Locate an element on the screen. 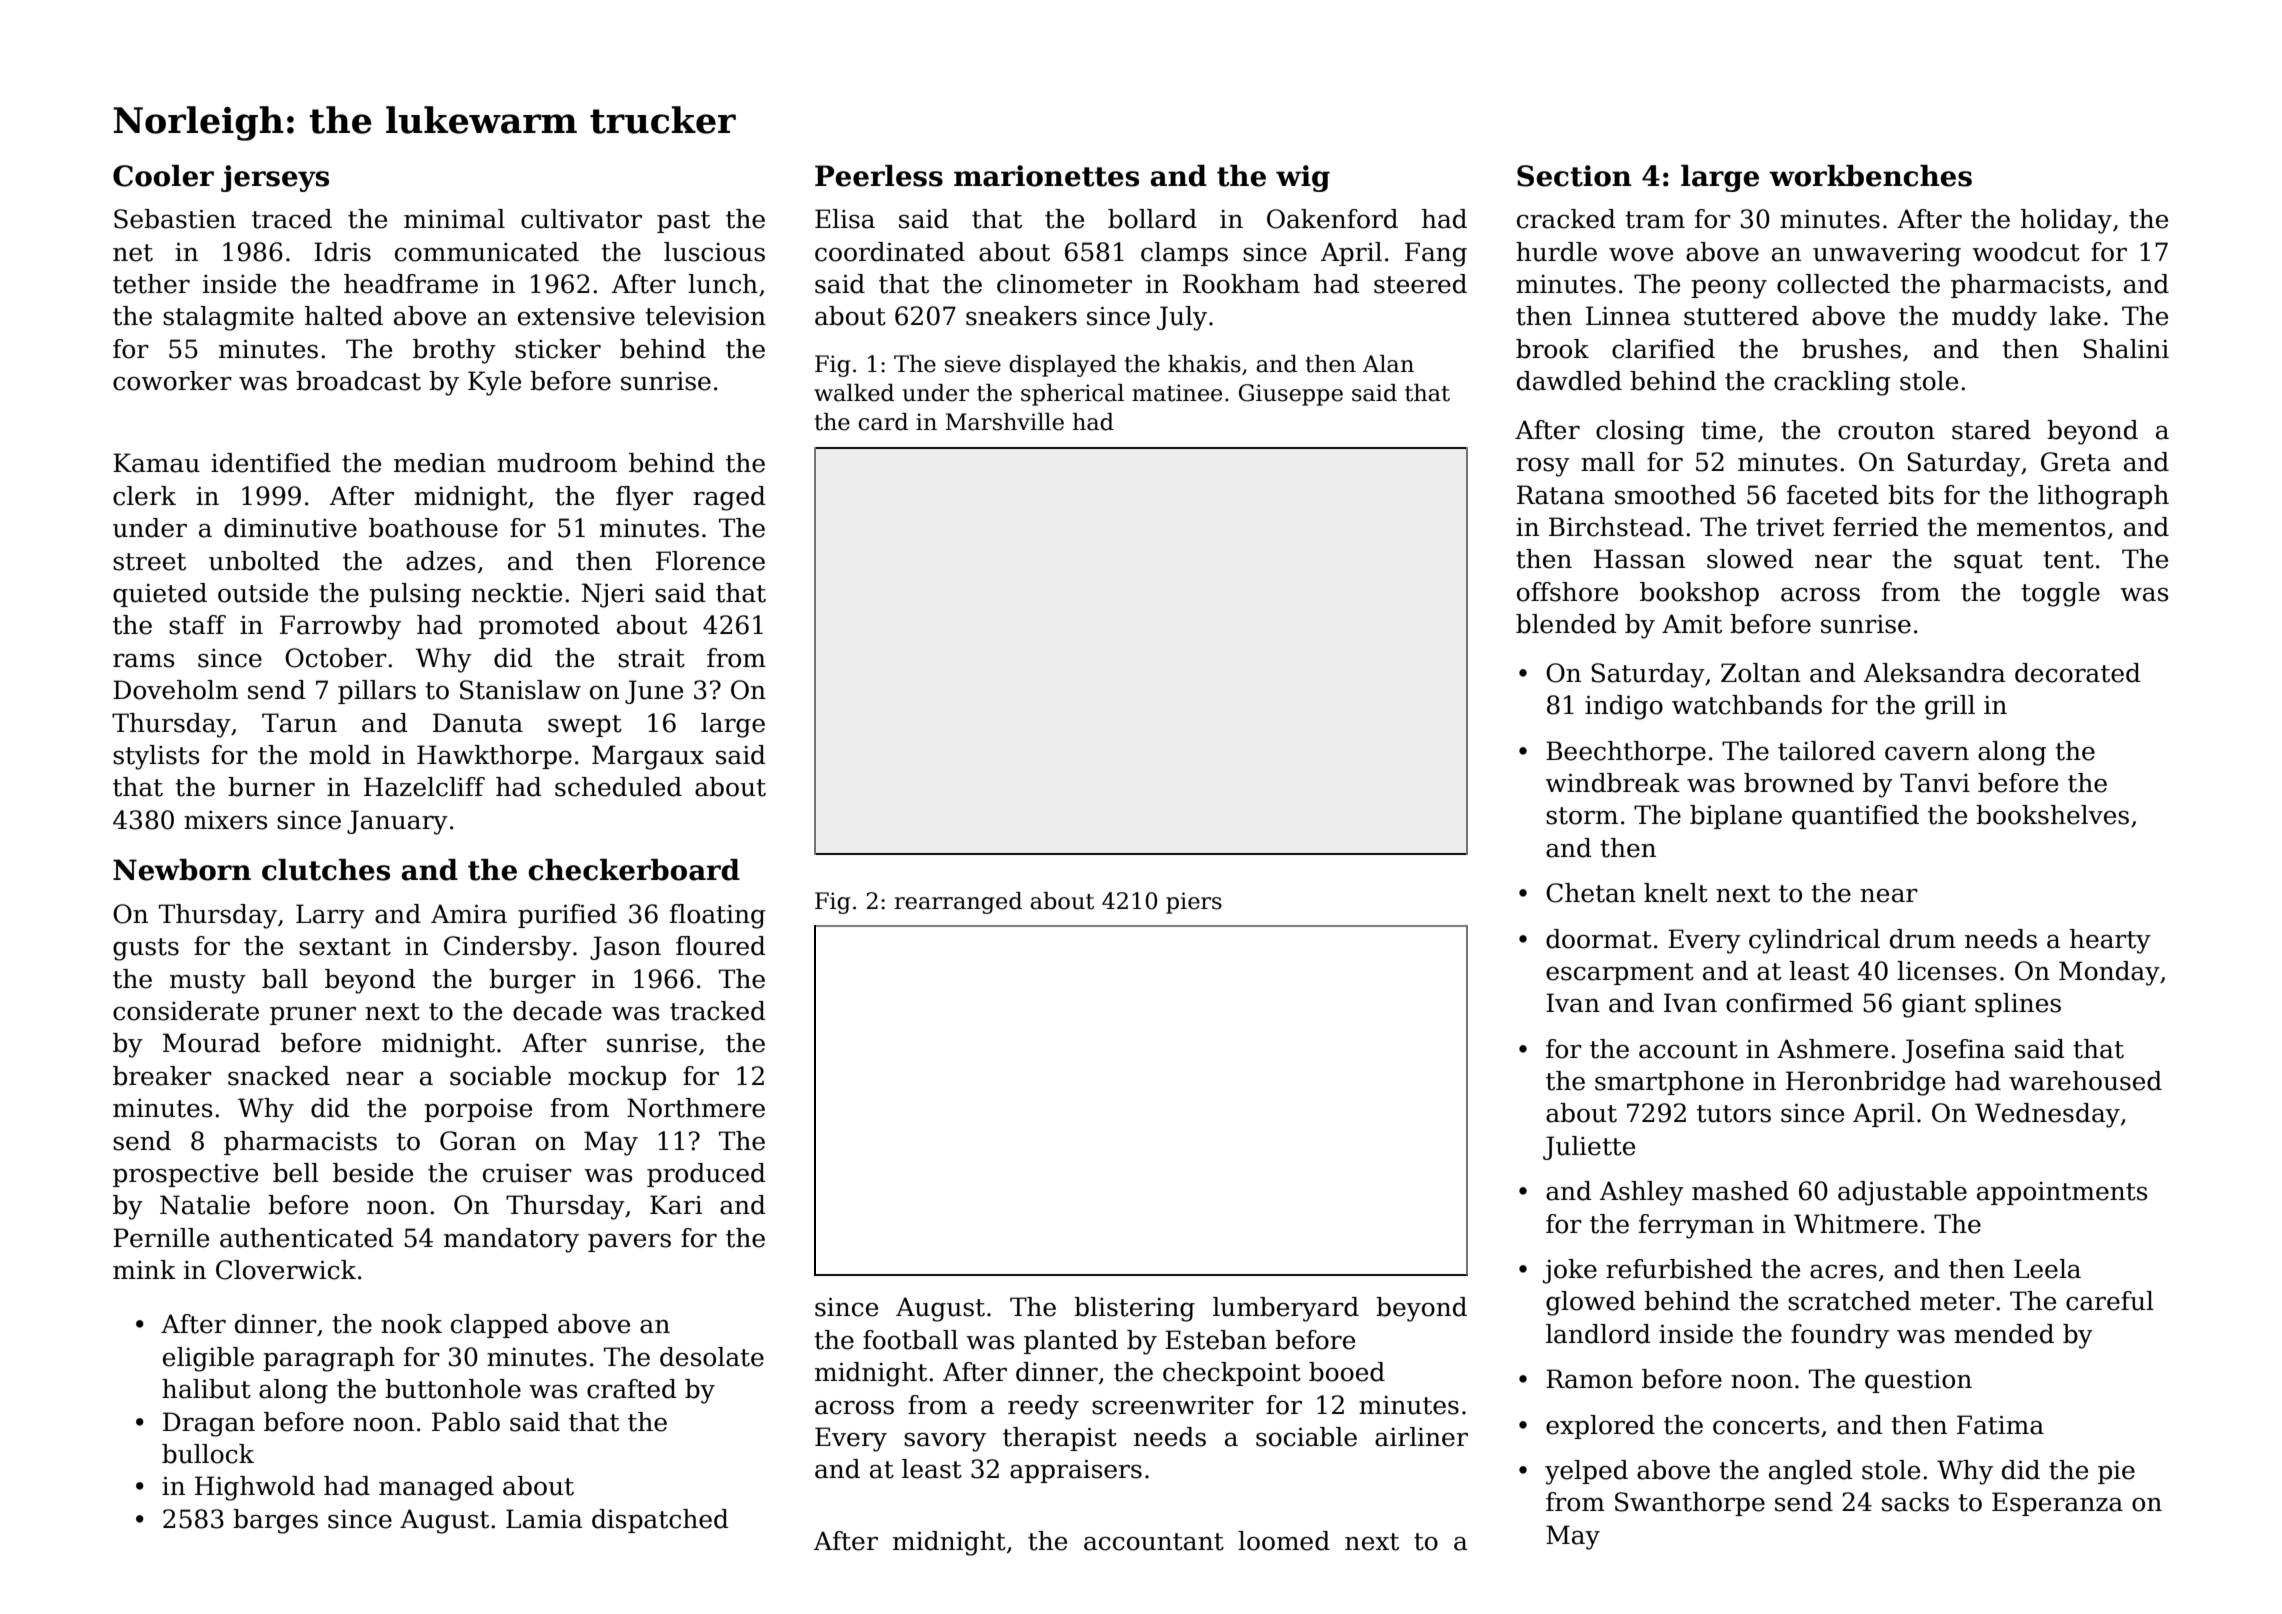 This screenshot has height=1614, width=2282. doormat is located at coordinates (1599, 939).
